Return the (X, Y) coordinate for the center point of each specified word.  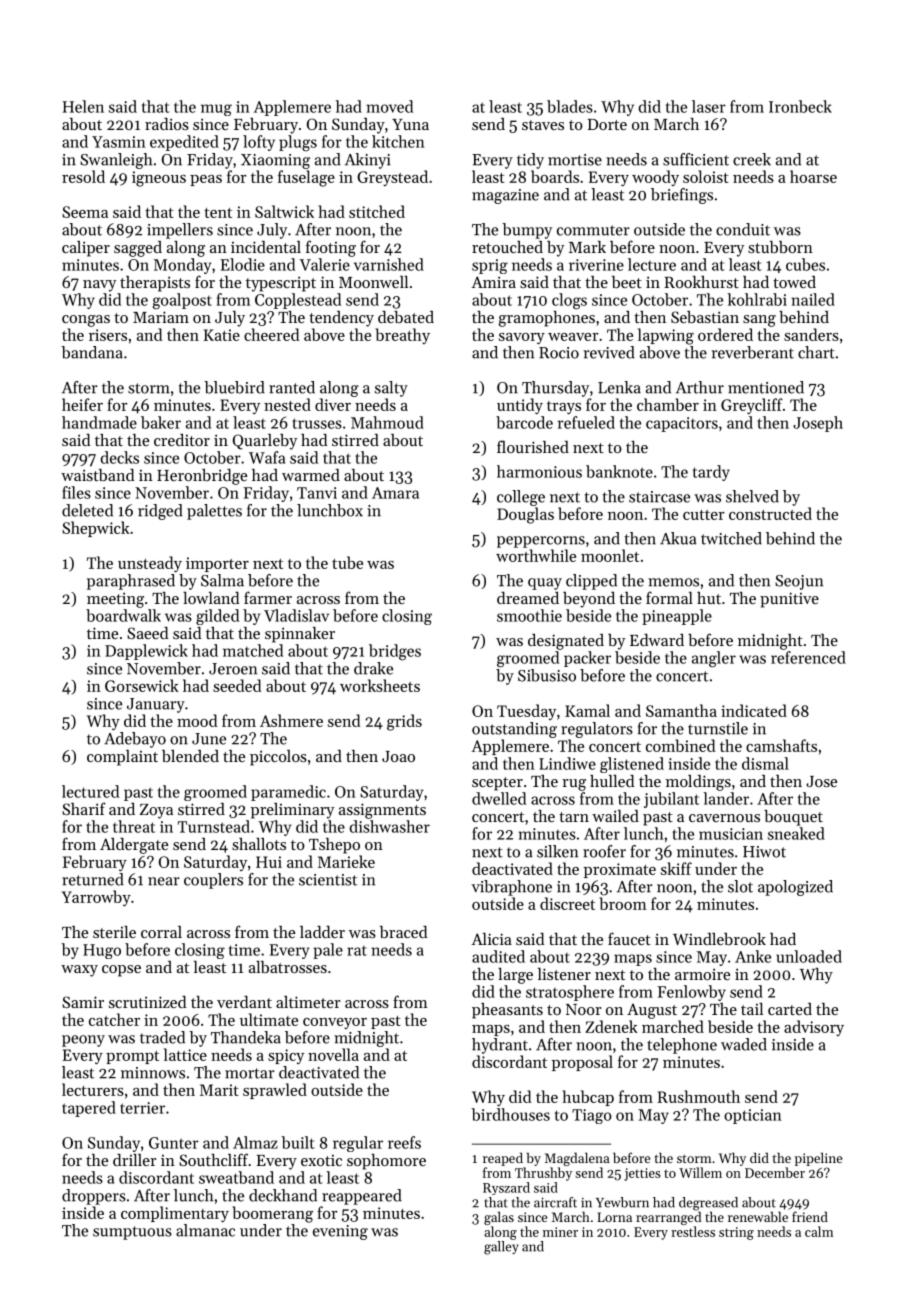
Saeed (148, 633)
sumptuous (132, 1233)
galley (501, 1248)
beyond (589, 600)
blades (570, 106)
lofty (259, 143)
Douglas (525, 515)
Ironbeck (800, 106)
